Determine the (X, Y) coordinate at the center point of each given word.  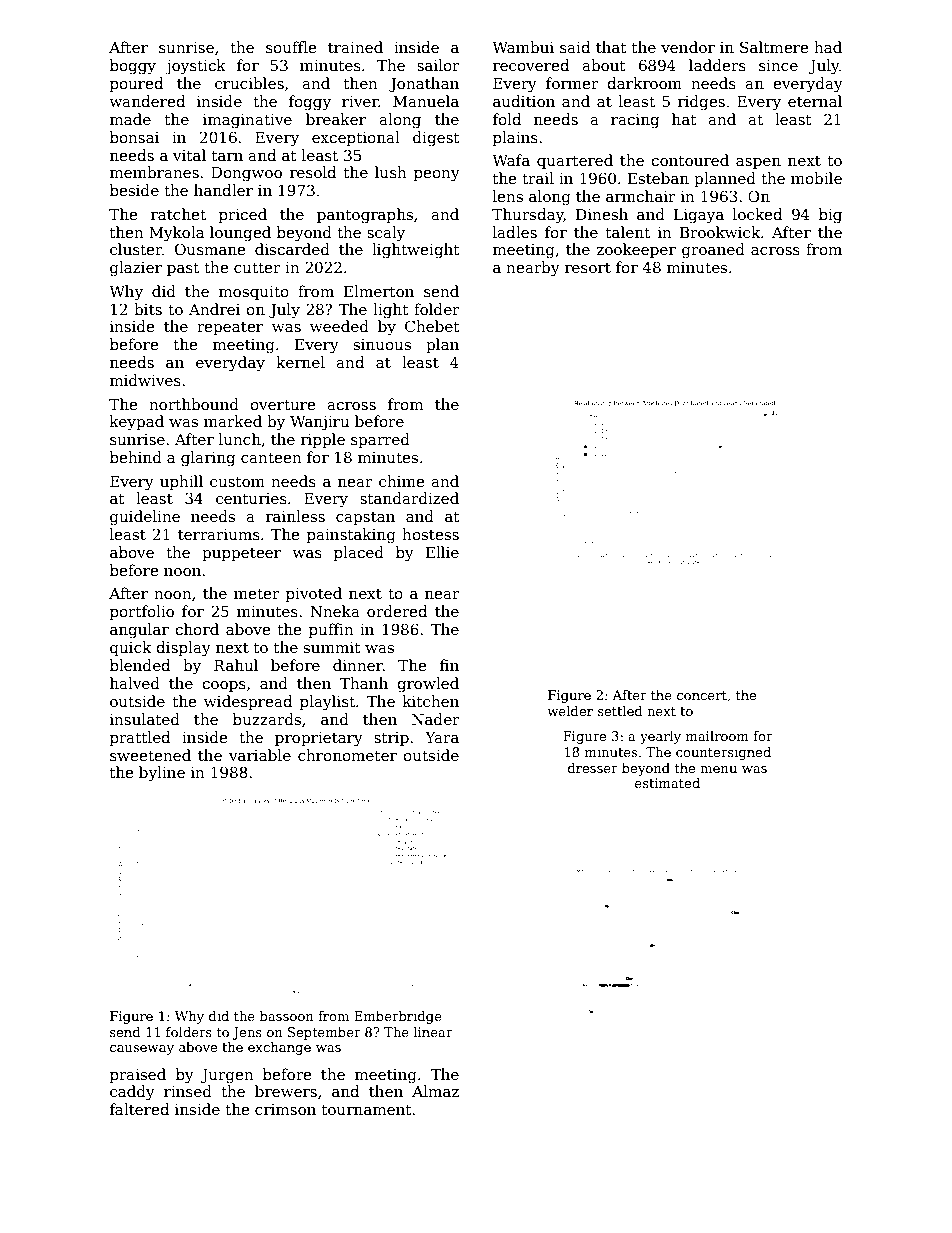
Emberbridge (398, 1017)
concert (702, 695)
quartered (575, 161)
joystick (195, 67)
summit (332, 647)
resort (588, 268)
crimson (285, 1109)
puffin (331, 630)
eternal (815, 101)
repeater (230, 328)
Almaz (435, 1091)
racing (635, 121)
